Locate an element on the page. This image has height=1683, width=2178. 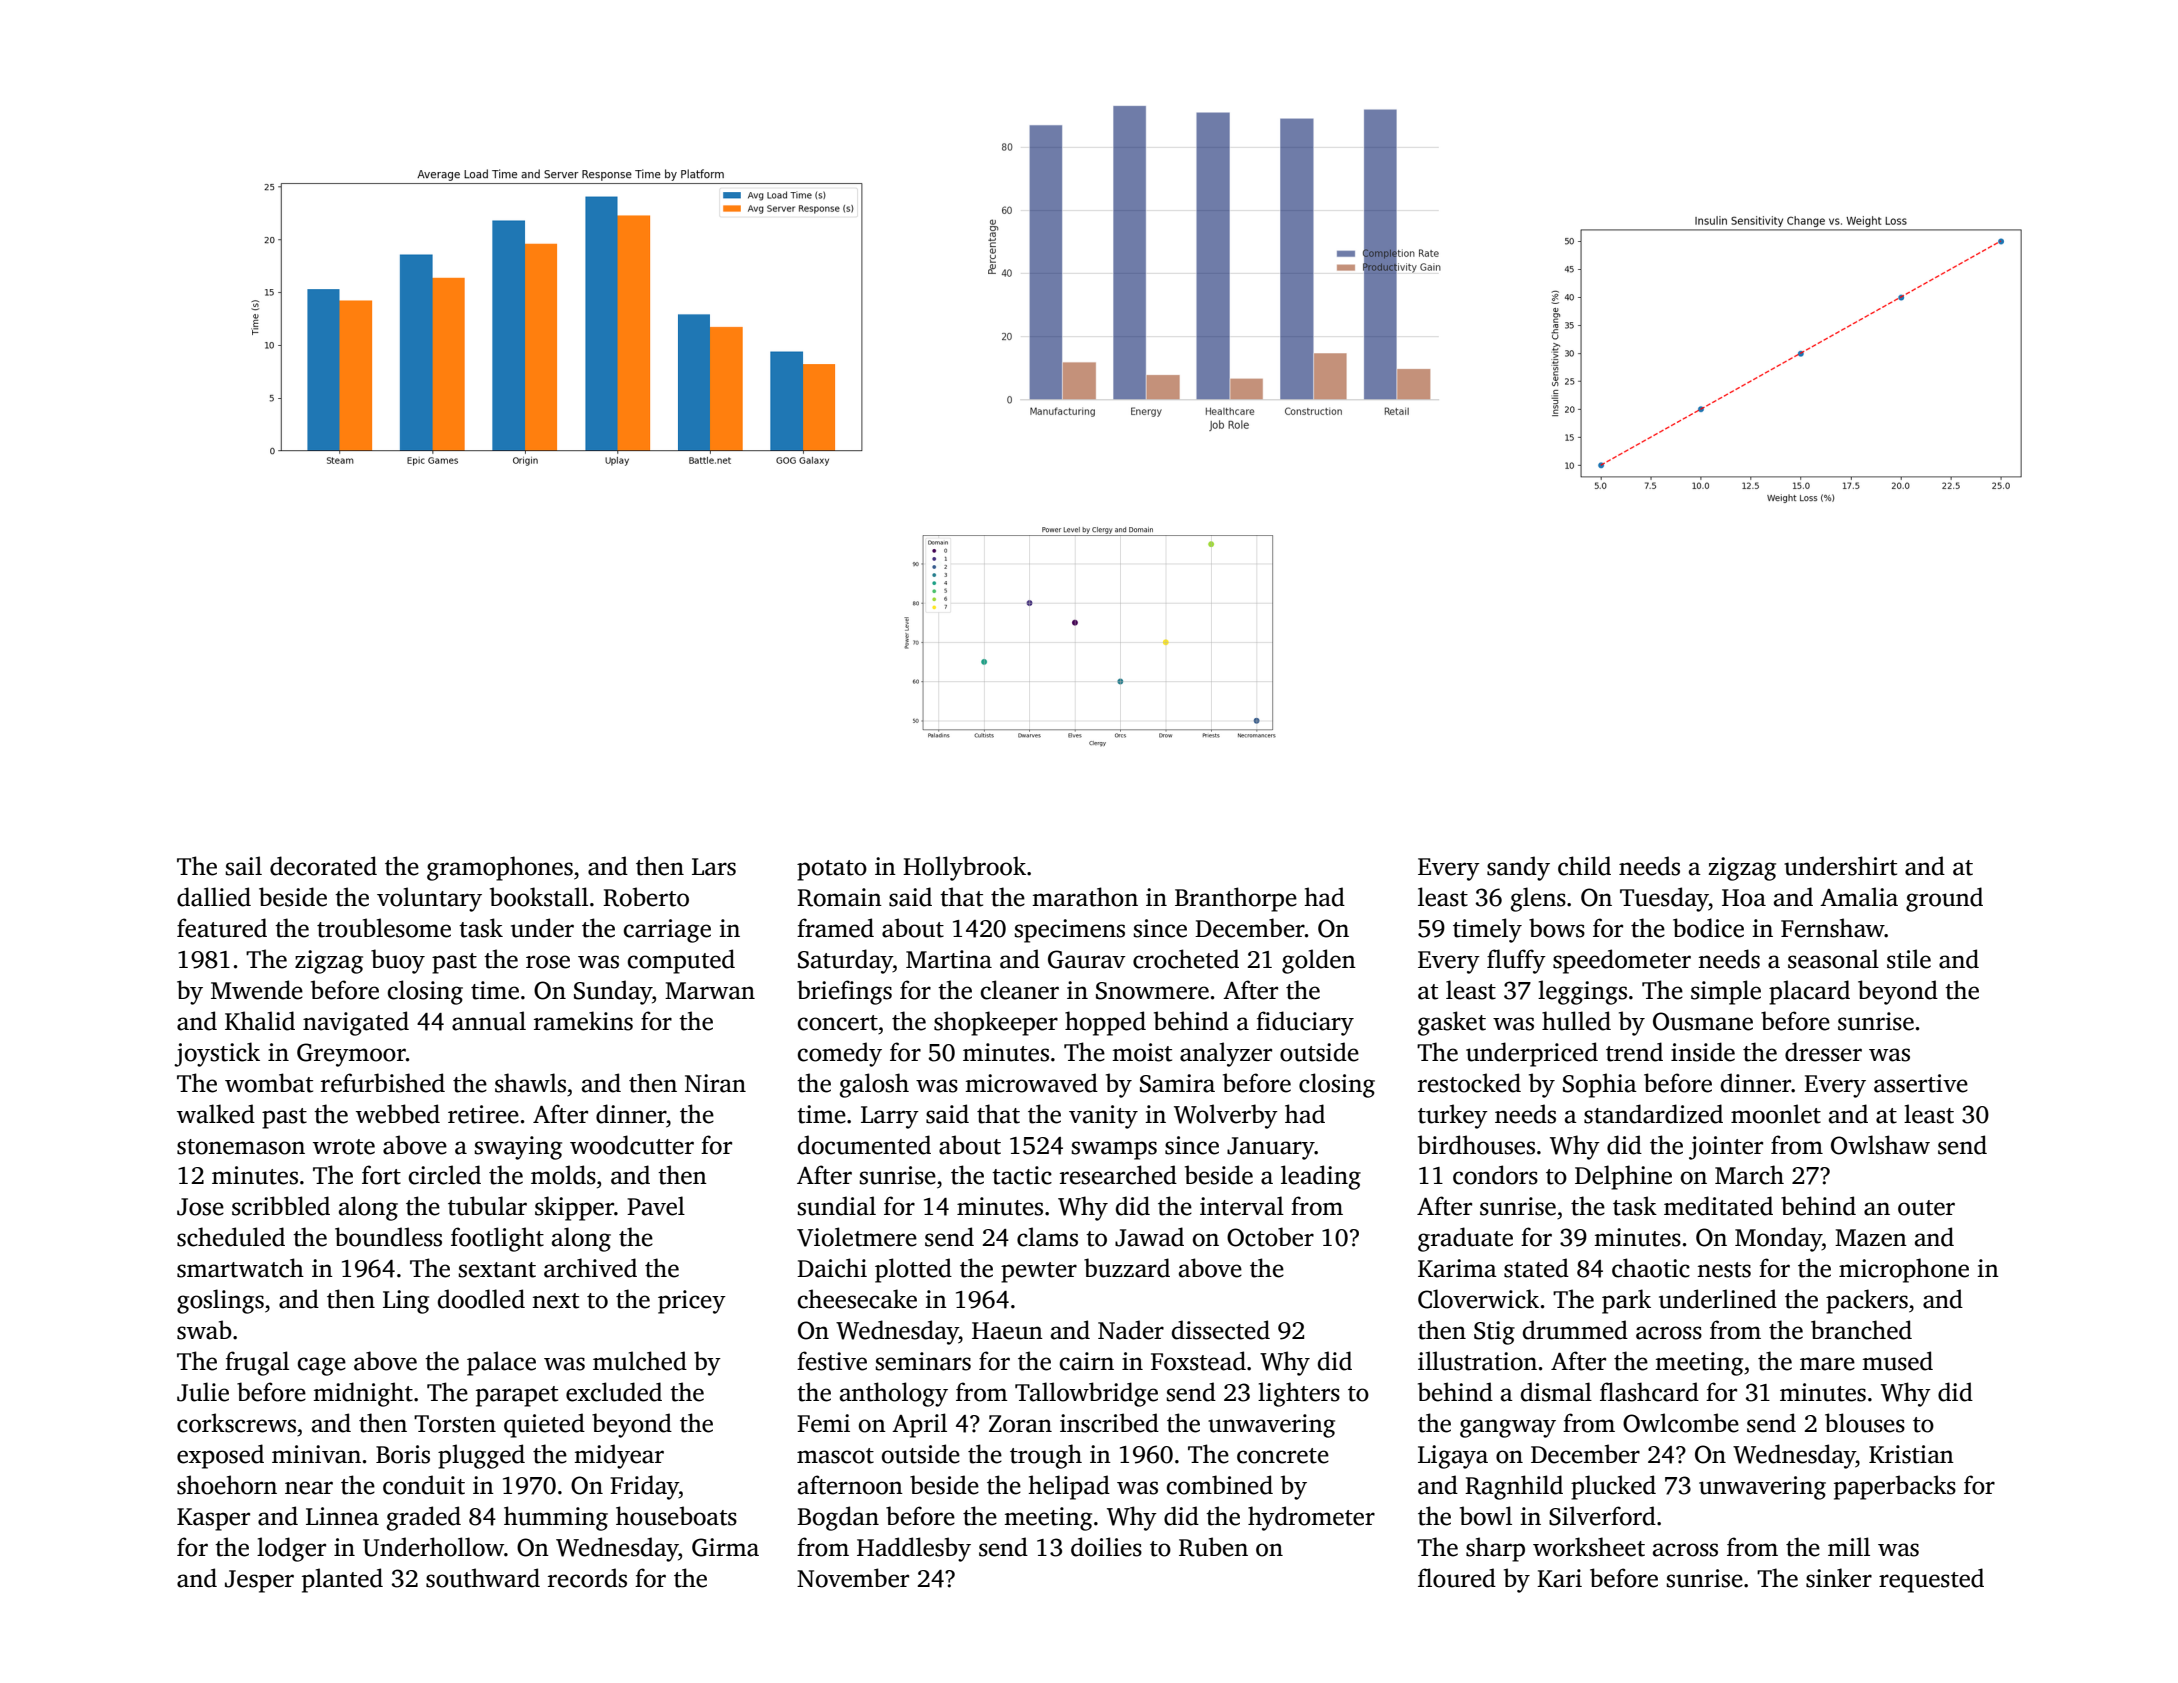
standardized is located at coordinates (1653, 1114).
